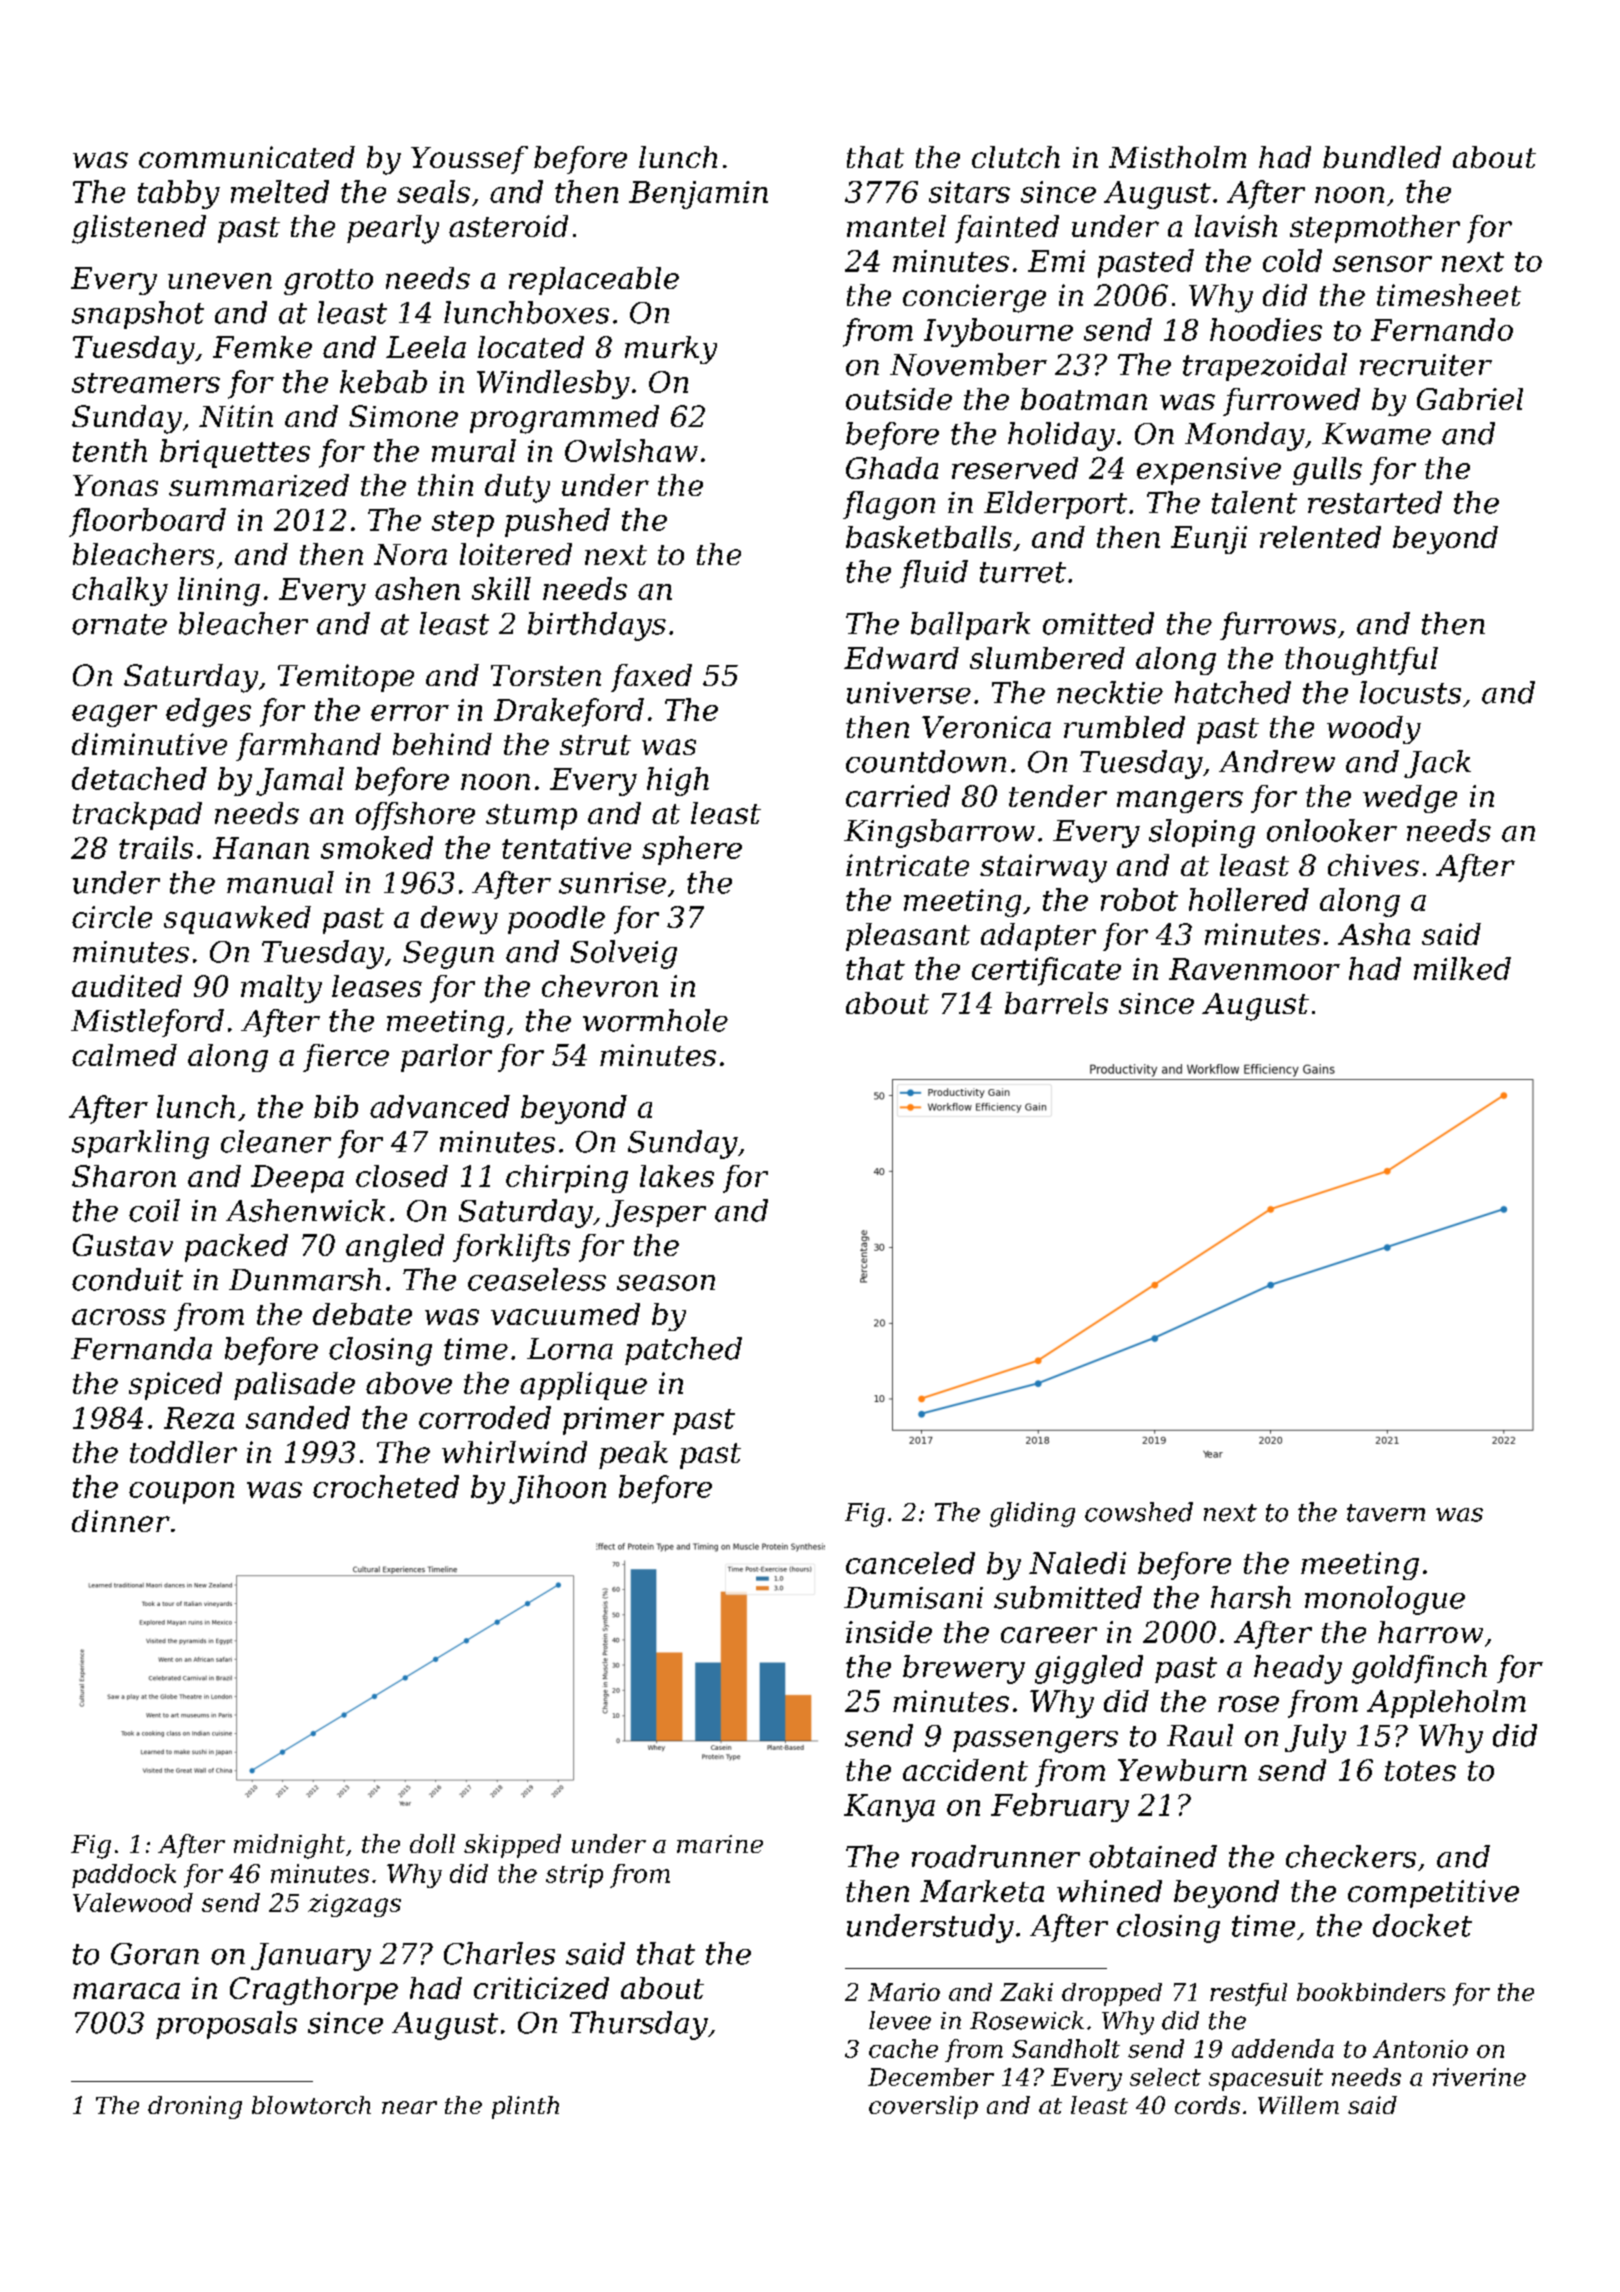 Image resolution: width=1620 pixels, height=2292 pixels. Describe the element at coordinates (393, 229) in the screenshot. I see `pearly` at that location.
